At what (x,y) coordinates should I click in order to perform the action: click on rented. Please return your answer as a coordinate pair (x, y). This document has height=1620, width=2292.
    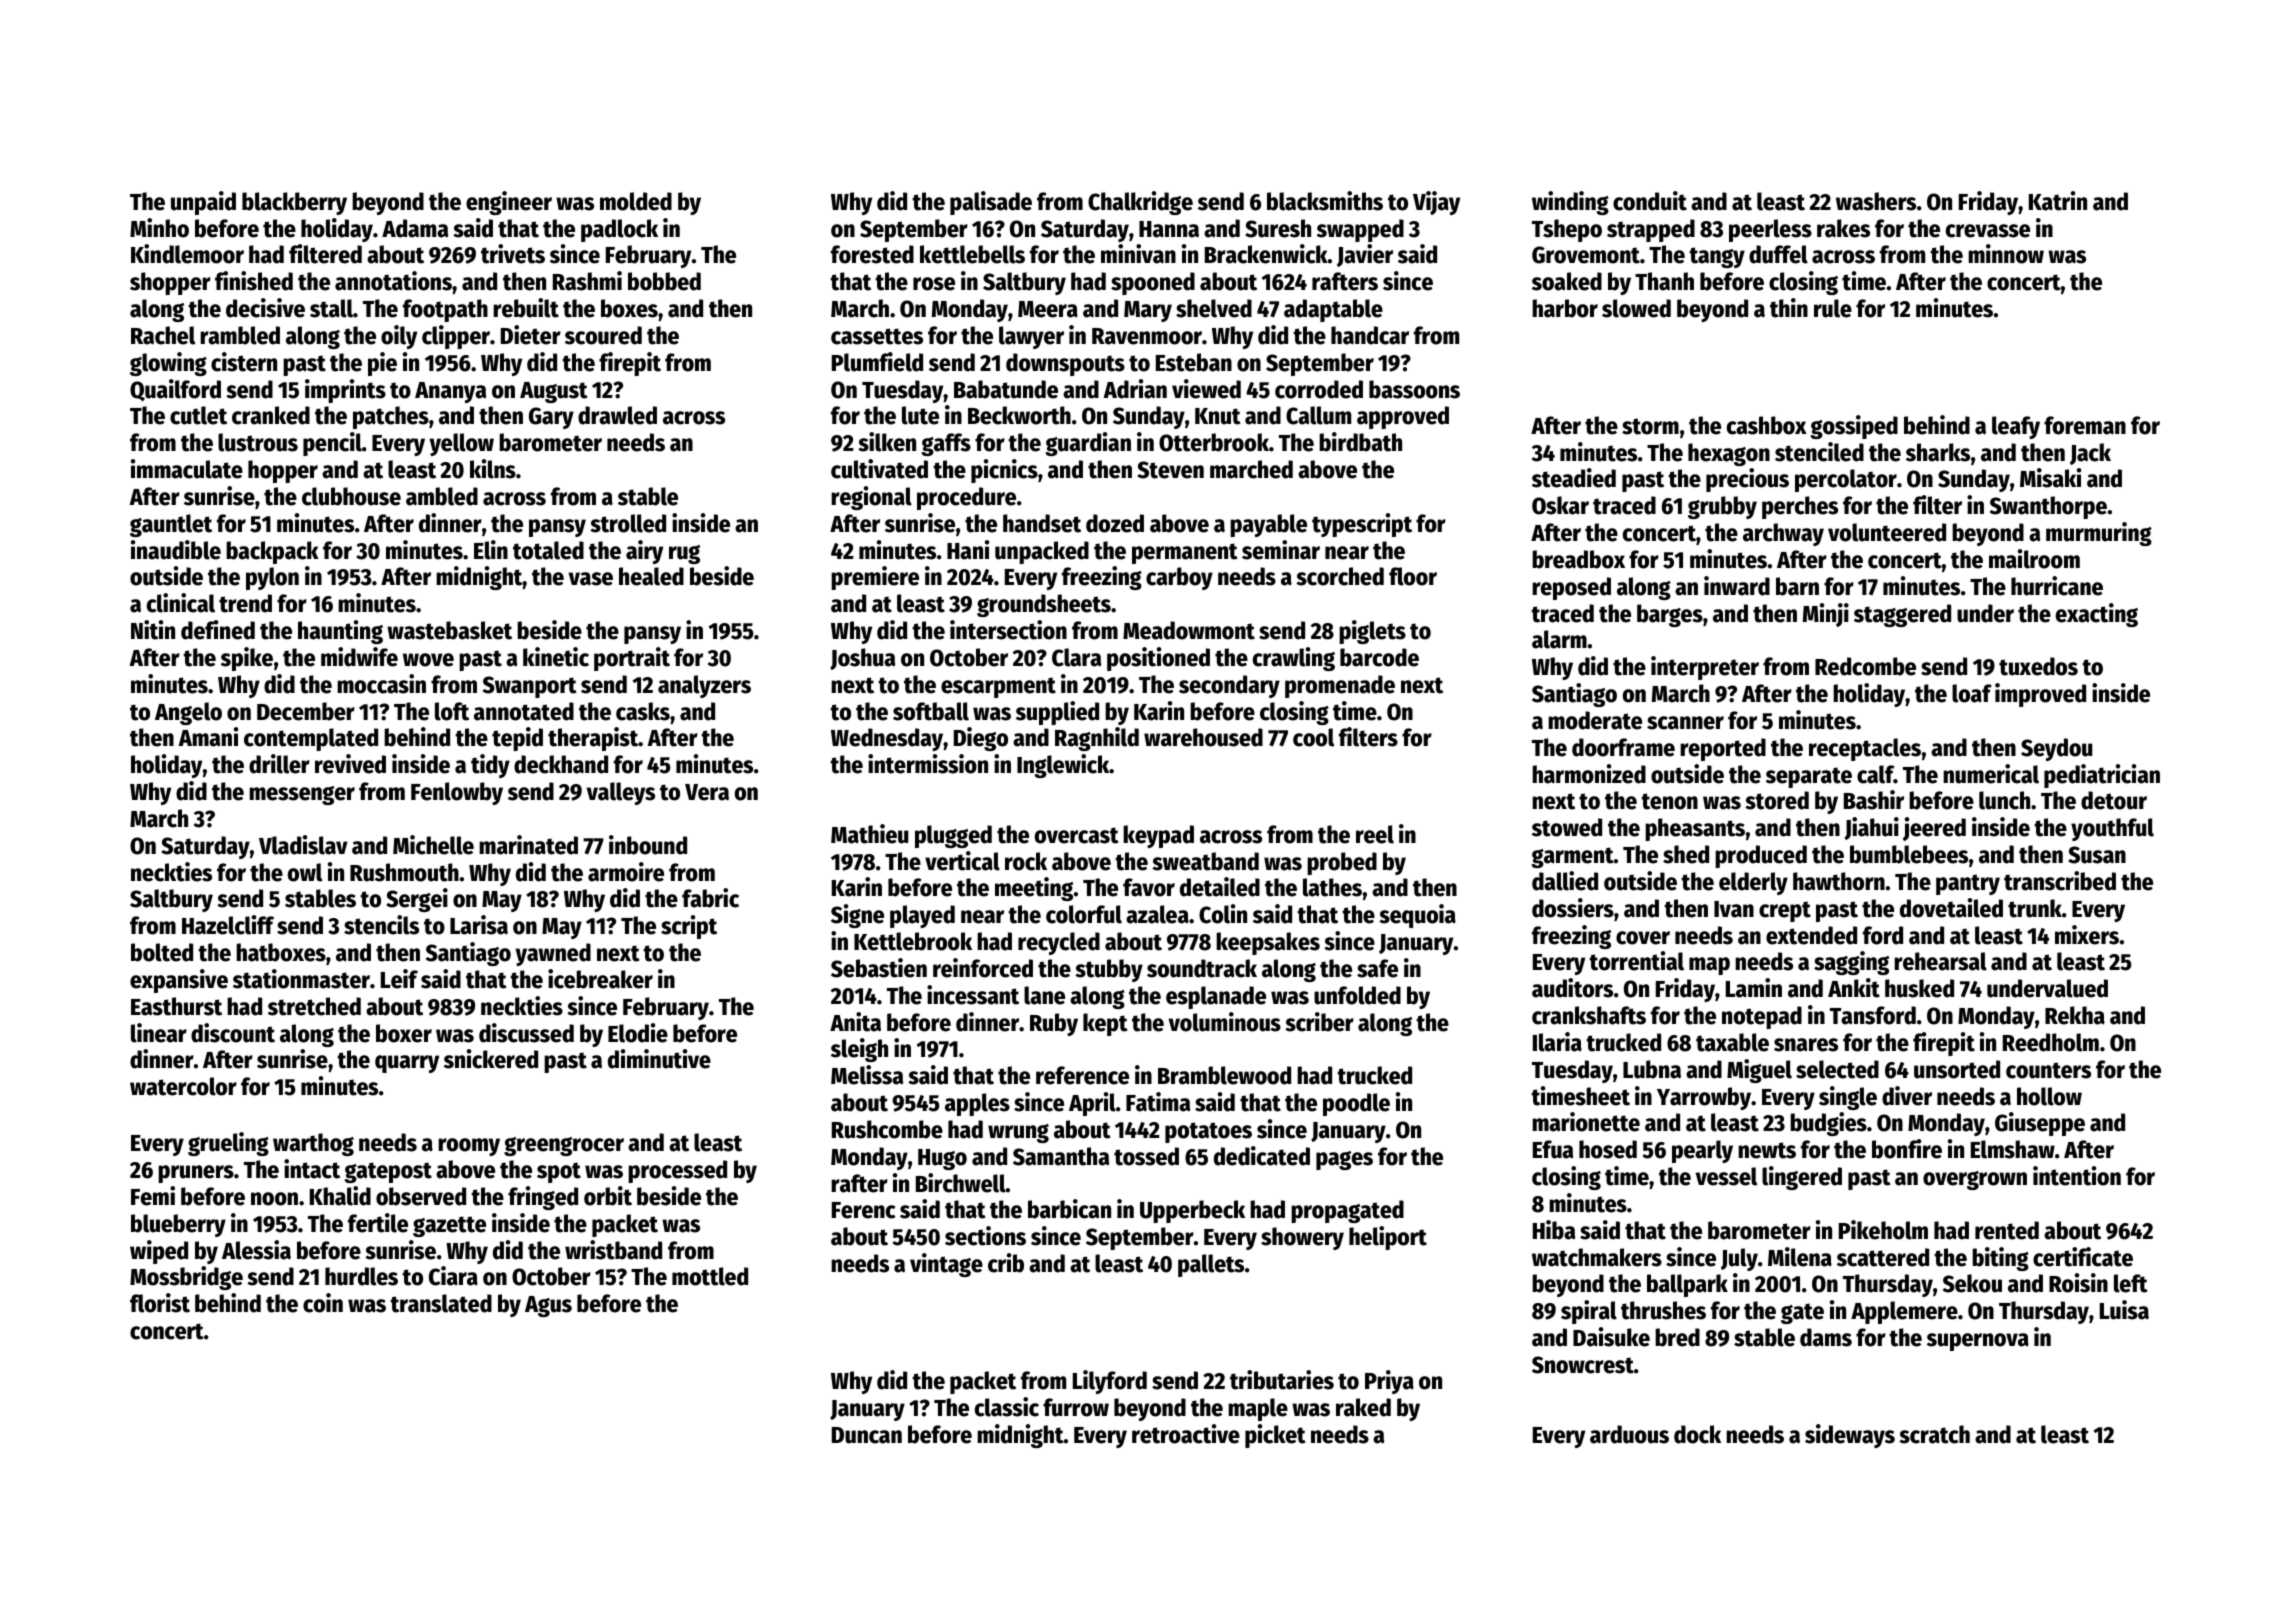
    Looking at the image, I should click on (2007, 1230).
